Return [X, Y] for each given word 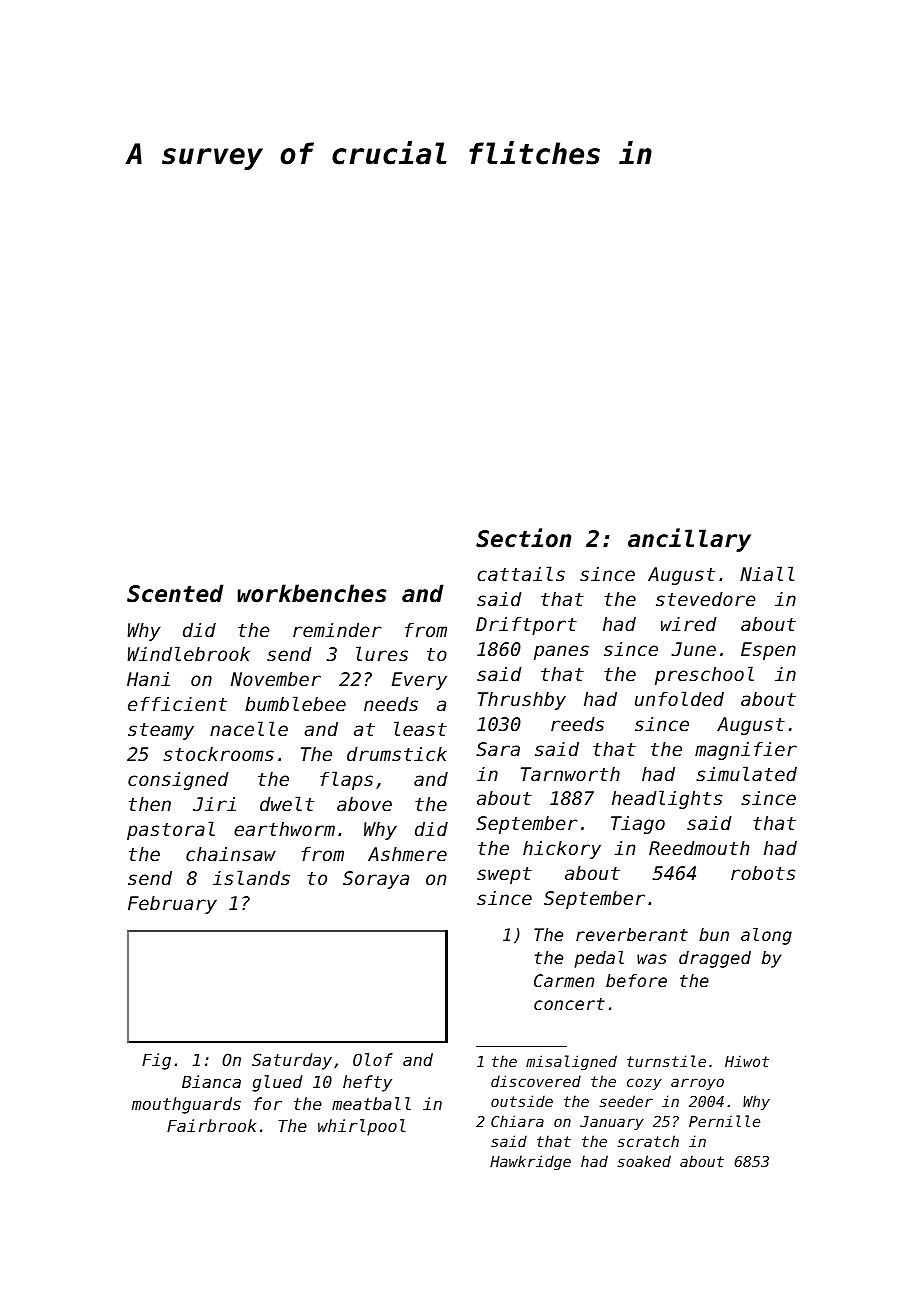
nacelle [249, 728]
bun [714, 934]
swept [504, 875]
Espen [768, 651]
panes [561, 652]
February [172, 905]
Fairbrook [211, 1125]
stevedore [706, 599]
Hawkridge [530, 1162]
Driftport [526, 626]
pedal [599, 959]
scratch [648, 1141]
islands [251, 877]
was [652, 959]
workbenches [312, 593]
